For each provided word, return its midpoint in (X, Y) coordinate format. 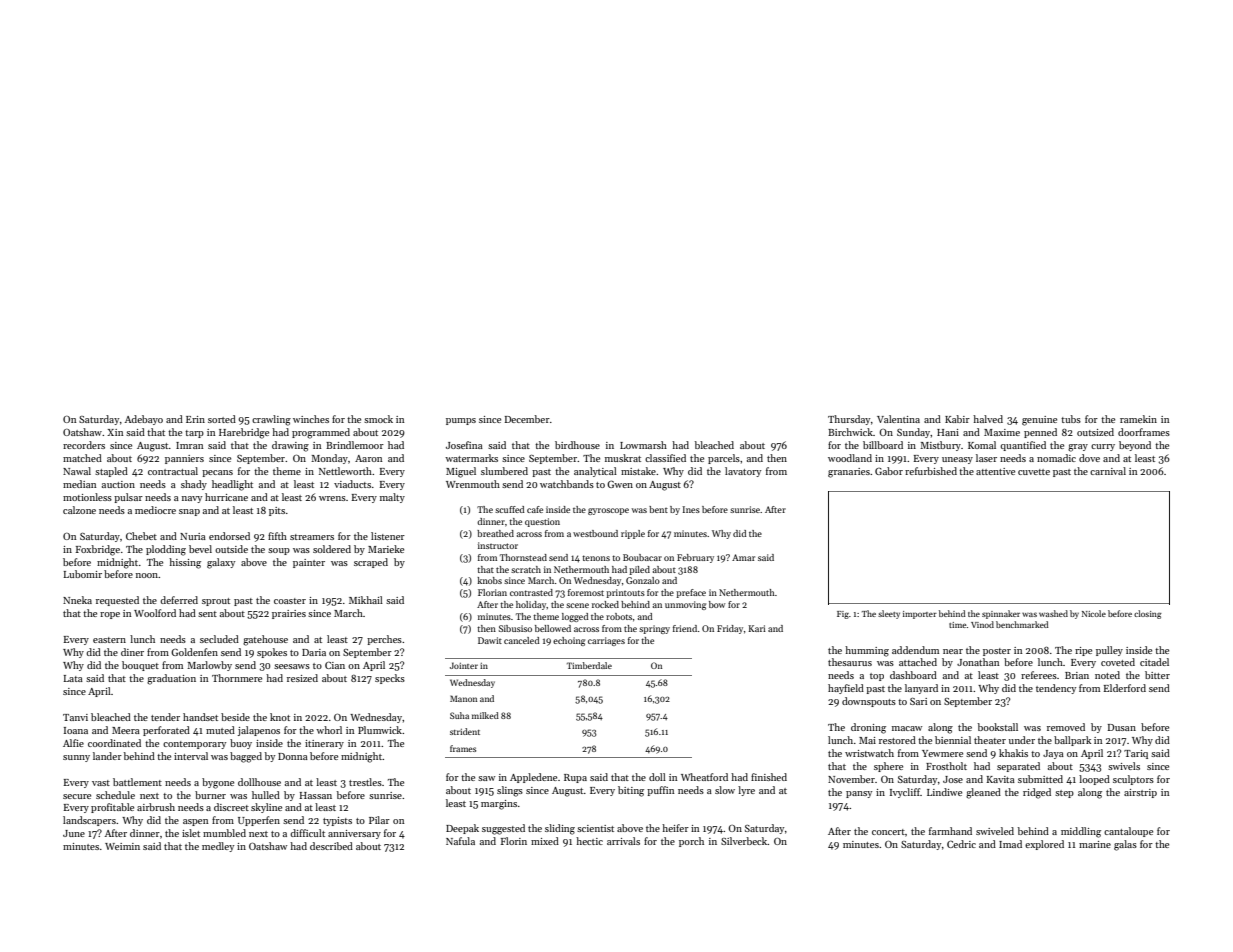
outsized (1095, 432)
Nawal (77, 471)
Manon (463, 698)
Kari (757, 628)
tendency (1056, 689)
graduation (171, 679)
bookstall (998, 727)
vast (101, 783)
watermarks (471, 458)
